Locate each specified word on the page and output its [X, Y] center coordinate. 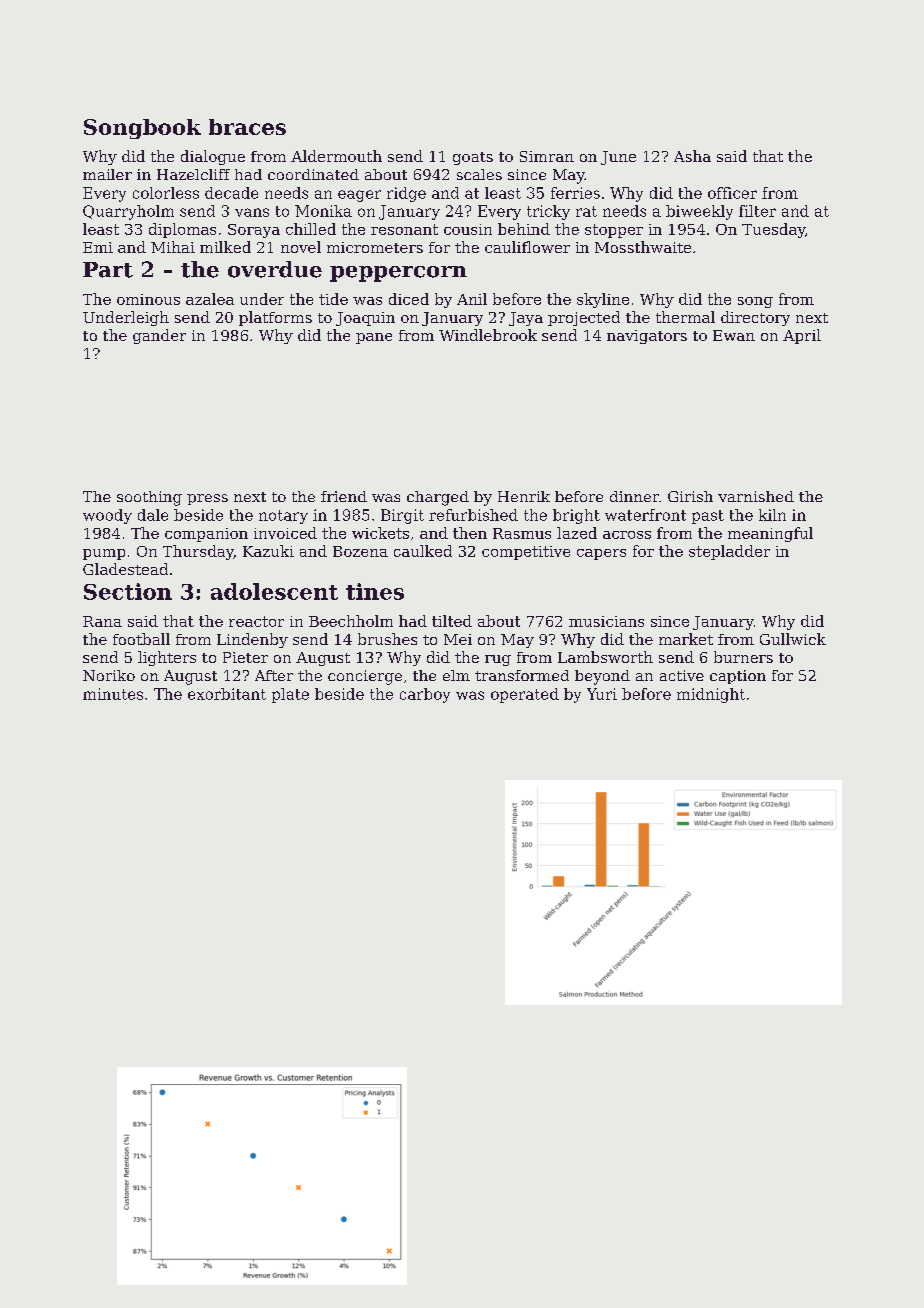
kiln [772, 515]
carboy [425, 695]
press [207, 499]
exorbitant [227, 694]
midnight [711, 695]
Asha [692, 156]
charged [438, 498]
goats [473, 158]
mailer [107, 174]
